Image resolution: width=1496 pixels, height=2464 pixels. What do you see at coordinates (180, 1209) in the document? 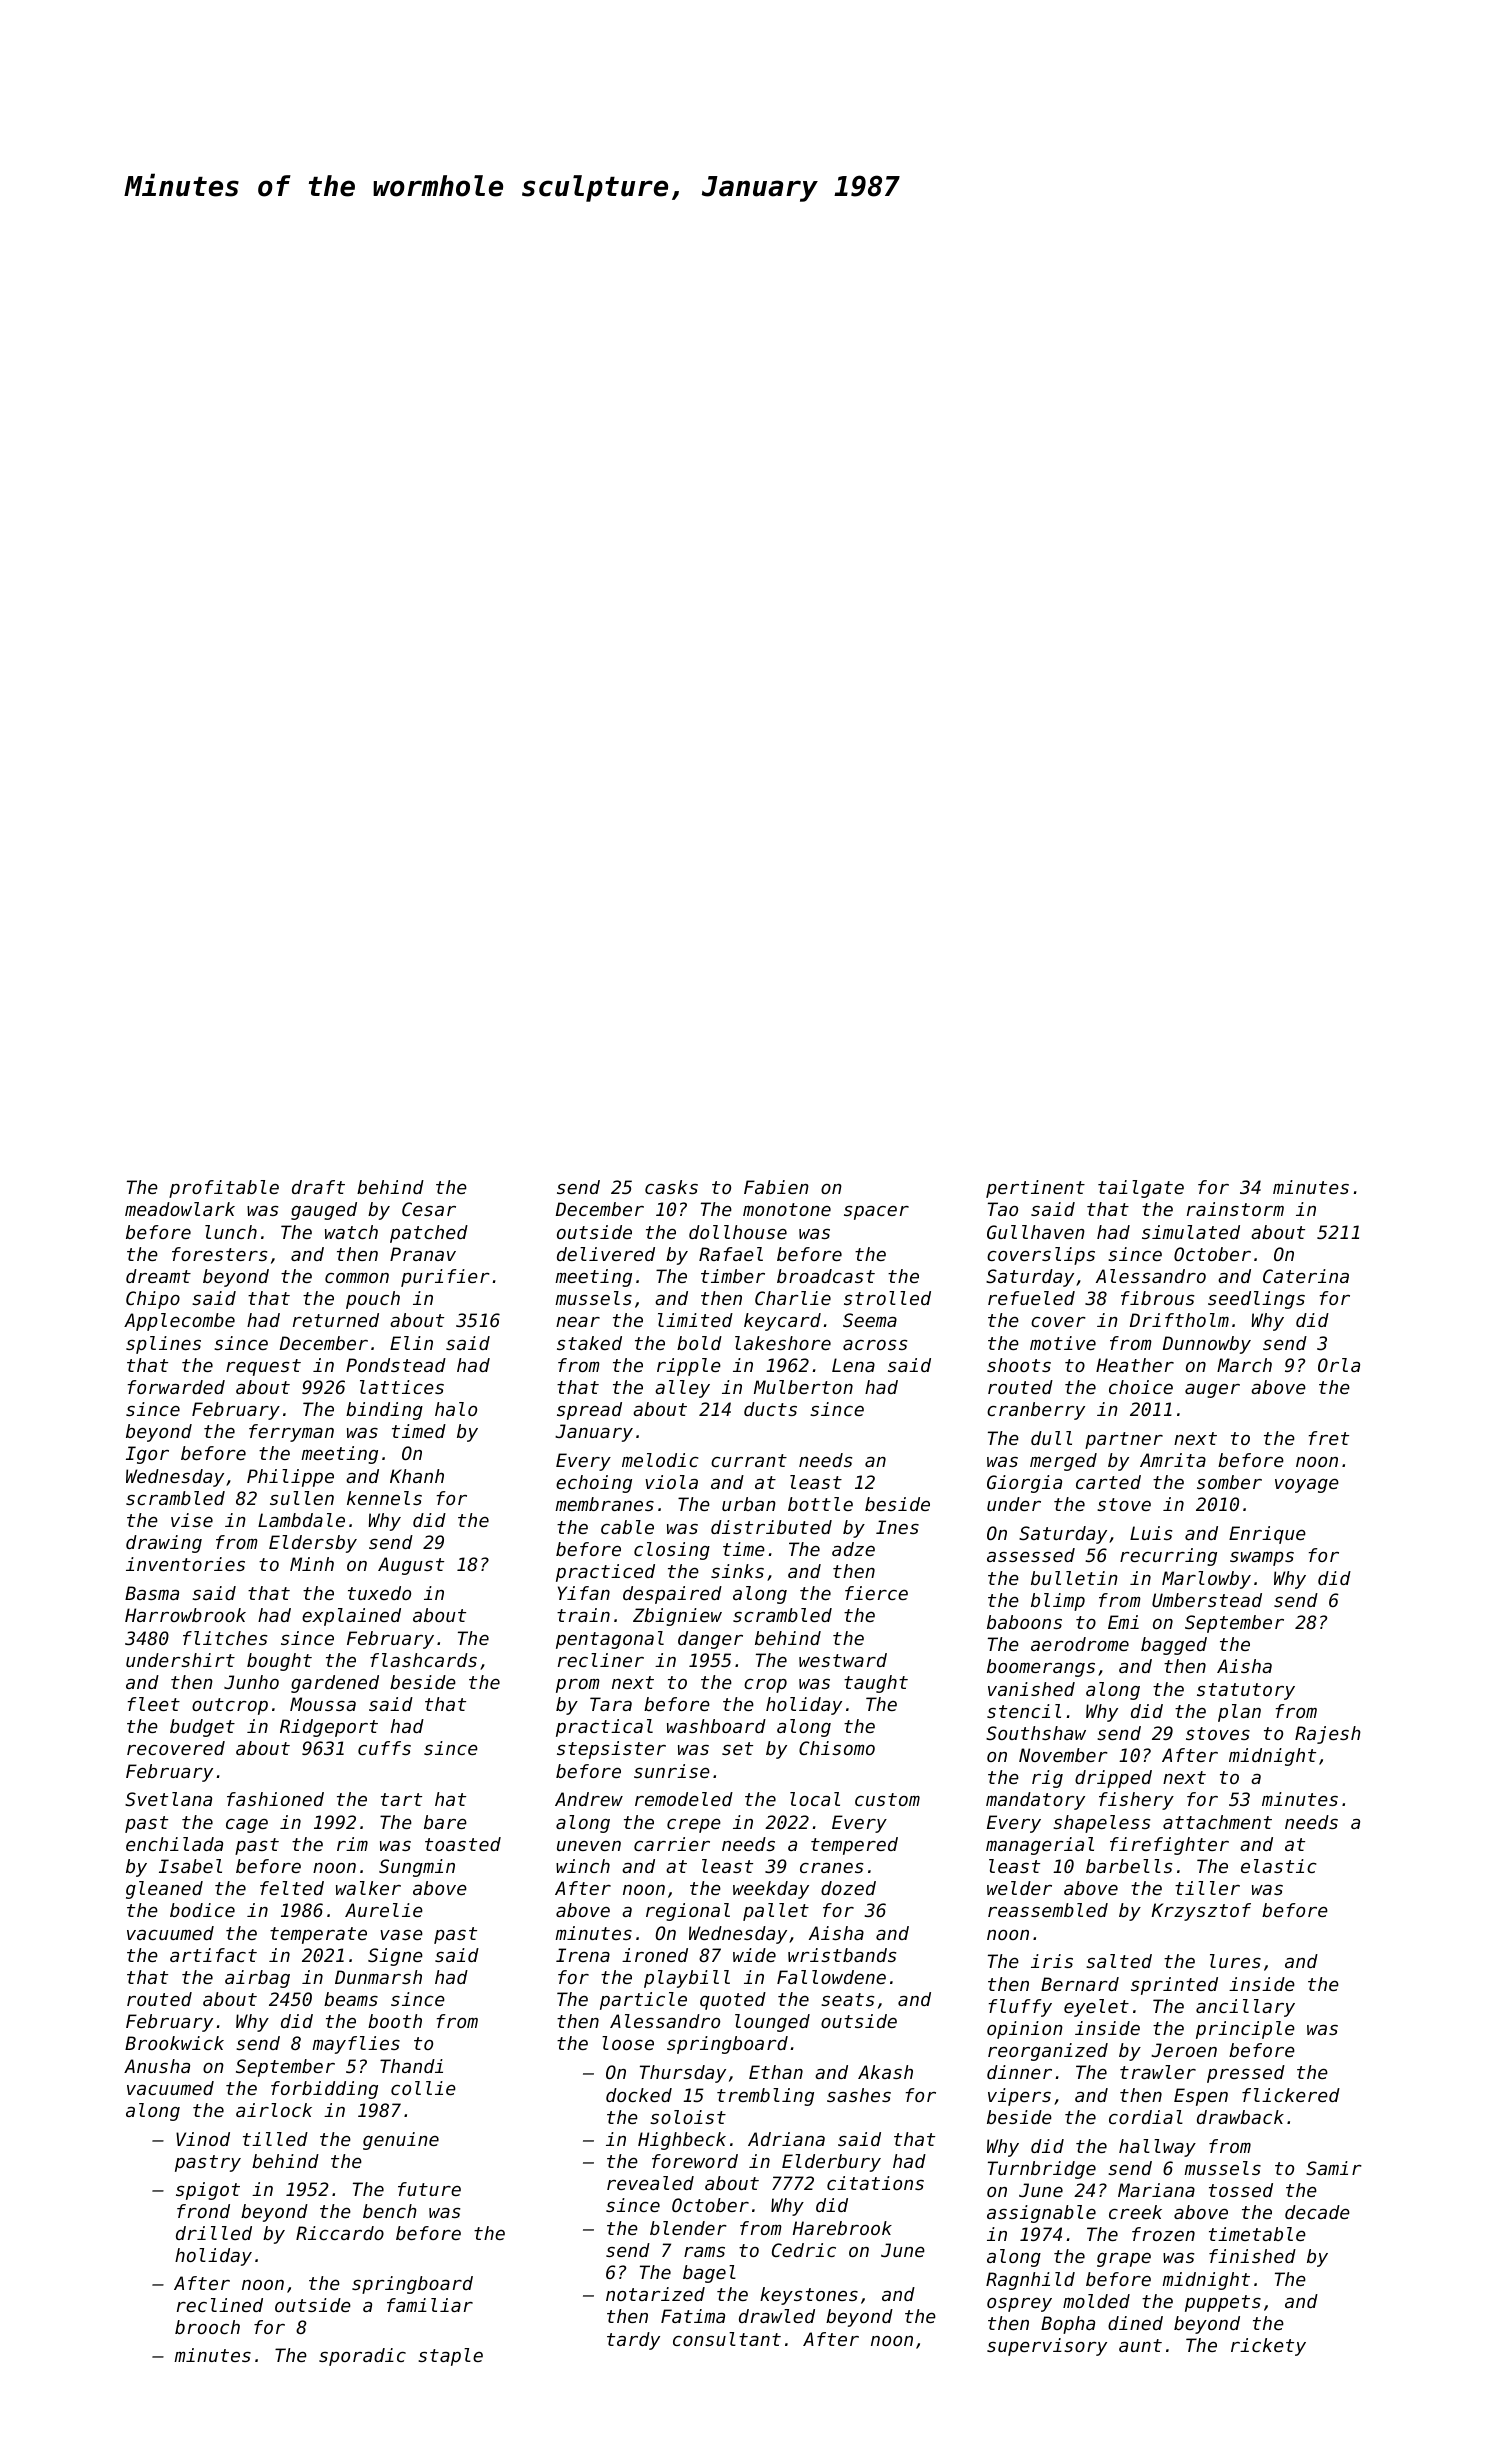
I see `meadowlark` at bounding box center [180, 1209].
